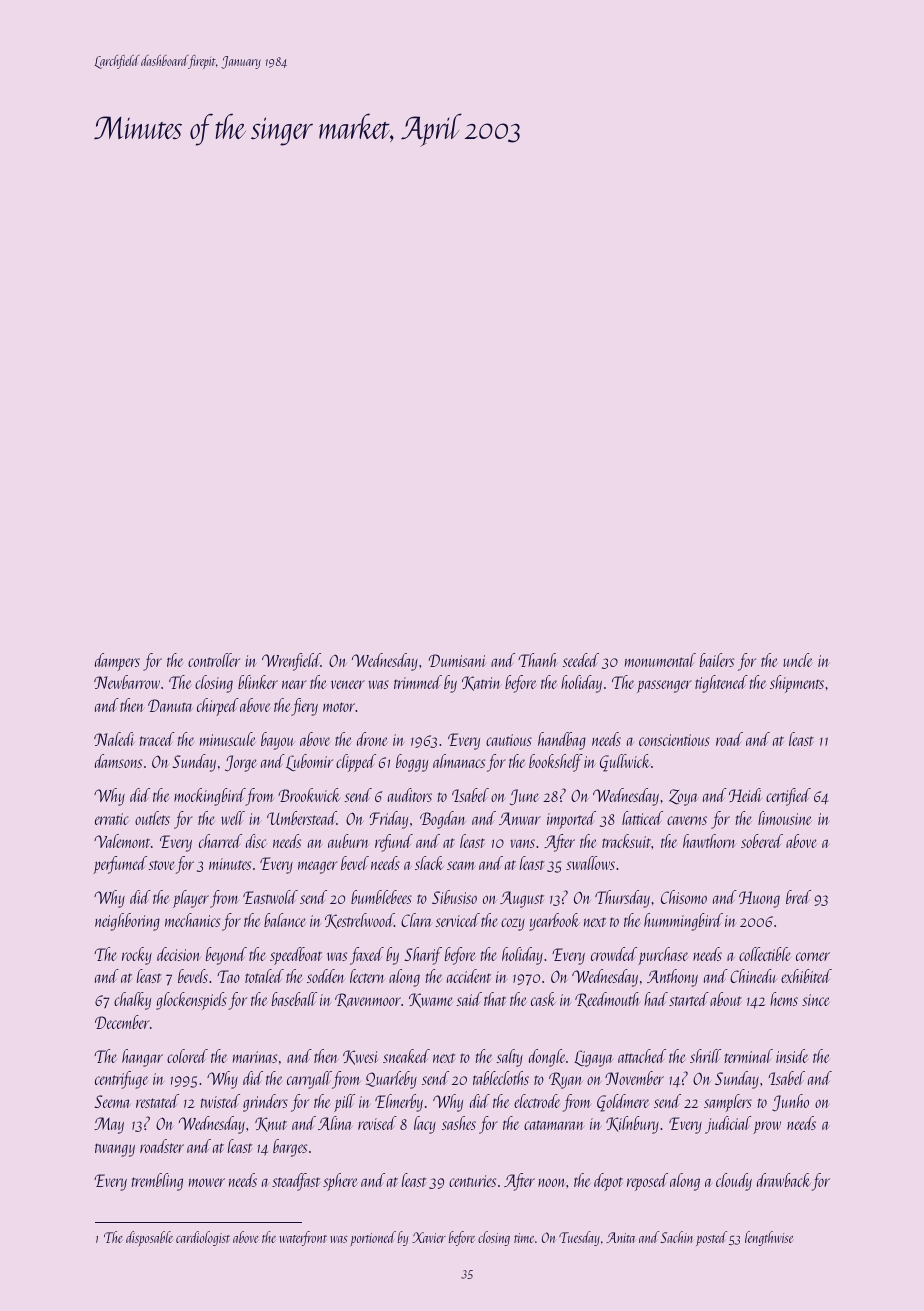 The height and width of the screenshot is (1311, 924). Describe the element at coordinates (149, 1238) in the screenshot. I see `disposable` at that location.
